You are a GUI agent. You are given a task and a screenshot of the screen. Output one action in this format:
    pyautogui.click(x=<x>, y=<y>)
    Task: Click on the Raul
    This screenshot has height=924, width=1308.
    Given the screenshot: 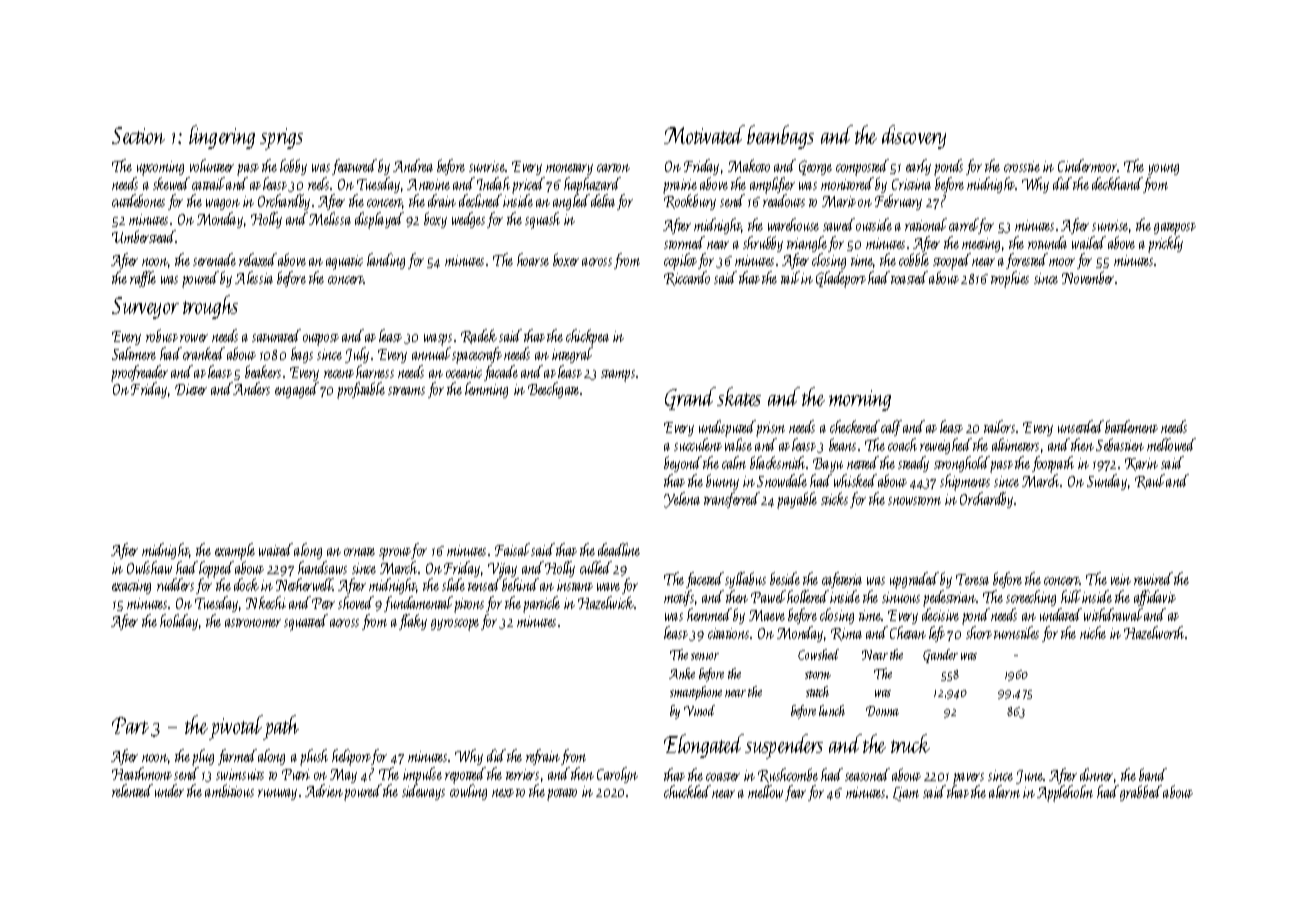 What is the action you would take?
    pyautogui.click(x=1150, y=481)
